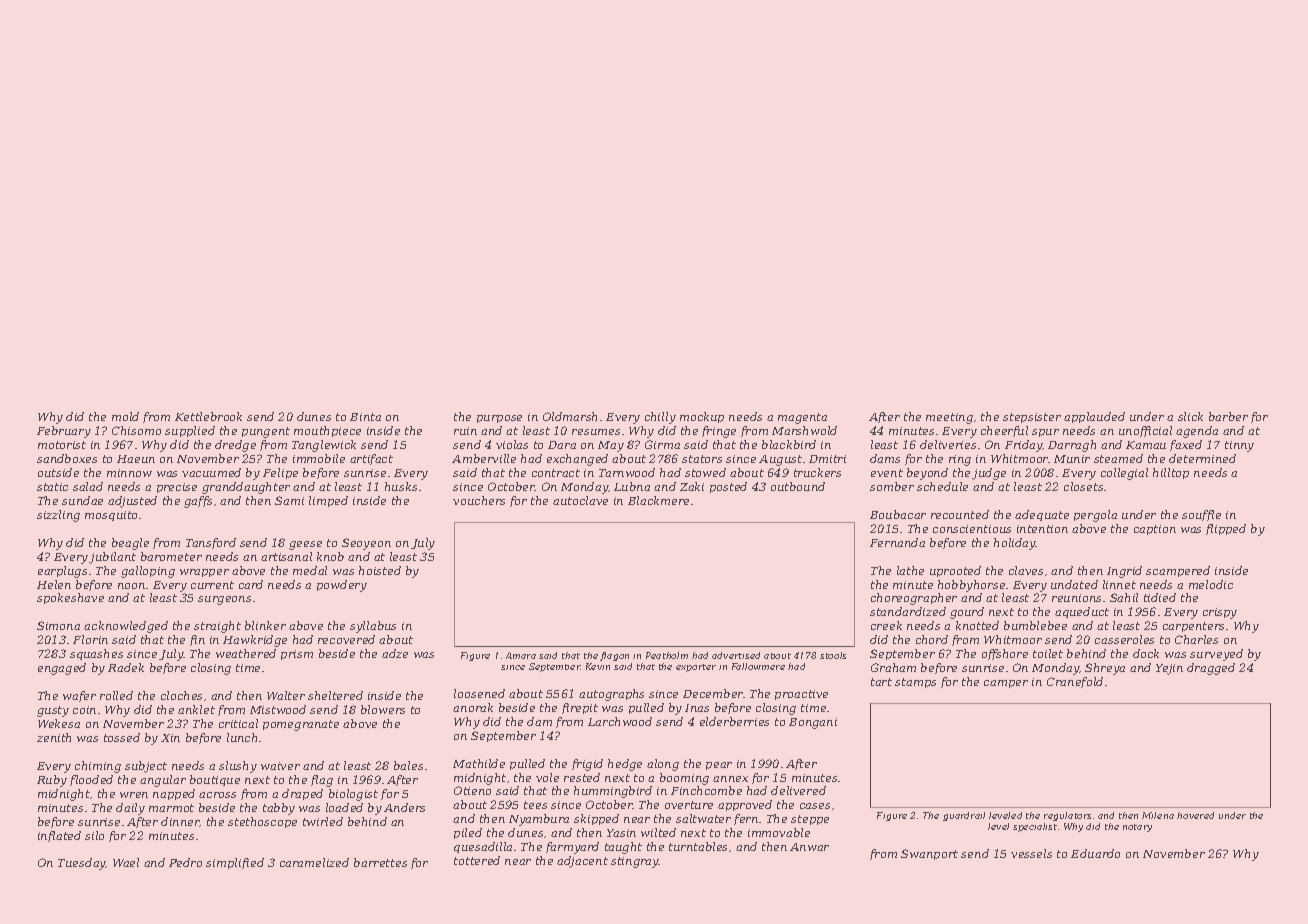 The image size is (1308, 924). What do you see at coordinates (380, 570) in the screenshot?
I see `hoisted` at bounding box center [380, 570].
